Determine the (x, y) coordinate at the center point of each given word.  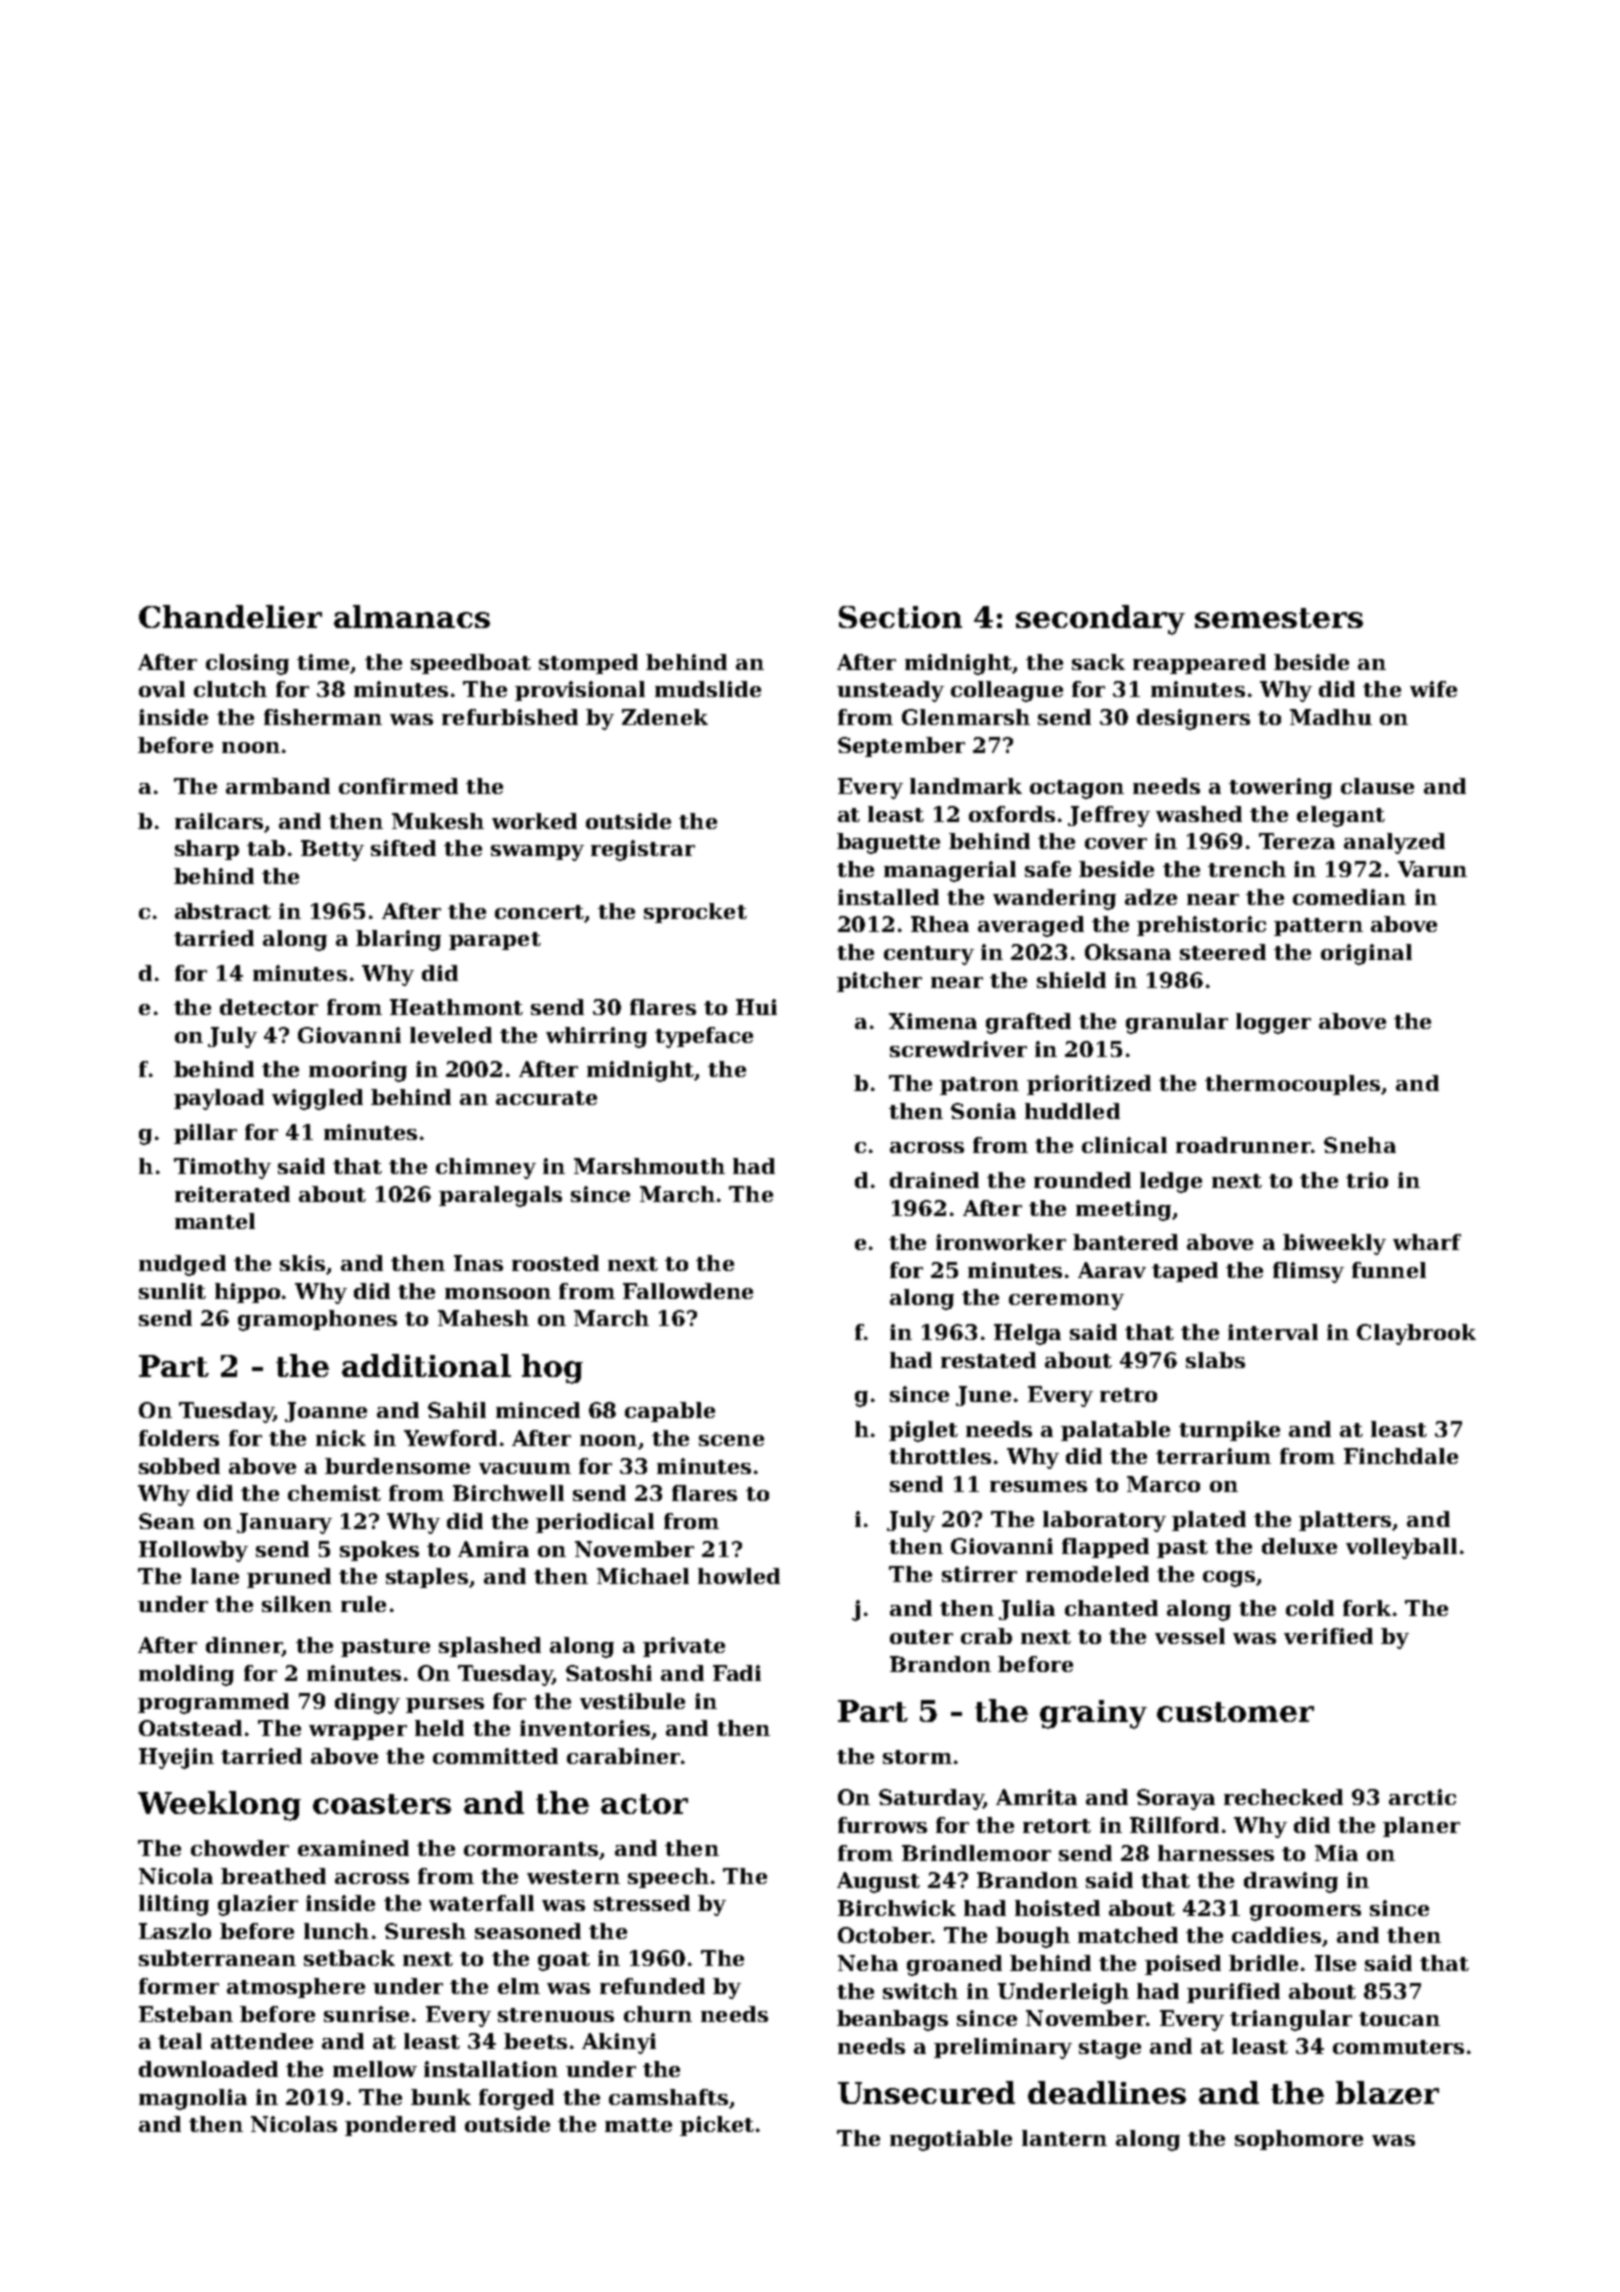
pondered (400, 2126)
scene (731, 1440)
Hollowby (193, 1551)
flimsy (1308, 1272)
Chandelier (230, 616)
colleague (1007, 691)
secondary (1100, 620)
